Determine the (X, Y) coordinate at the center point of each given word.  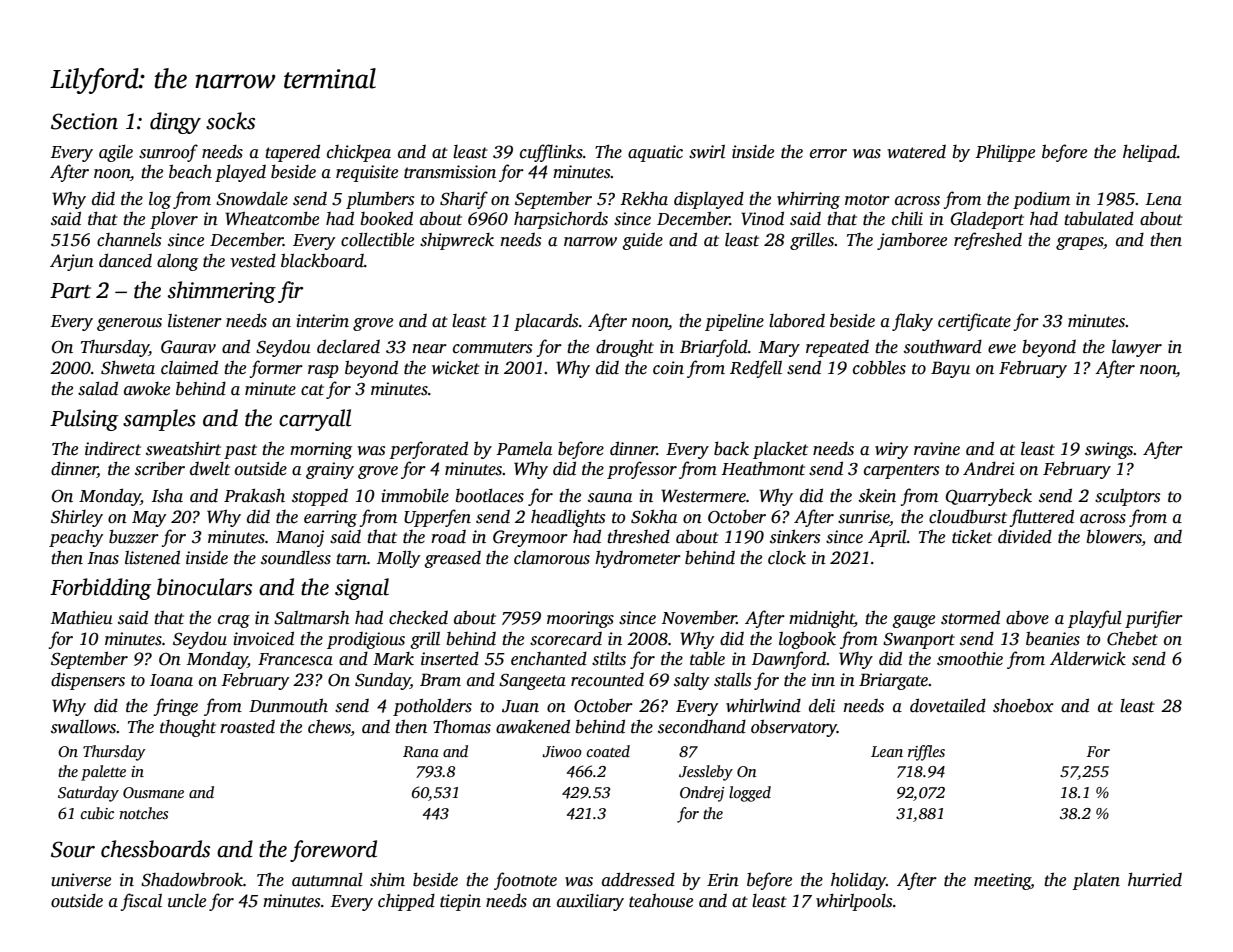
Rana (421, 751)
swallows (84, 727)
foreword (333, 851)
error (828, 154)
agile (116, 153)
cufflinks (551, 153)
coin (668, 368)
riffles (926, 753)
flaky (912, 322)
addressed (638, 879)
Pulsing (84, 420)
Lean (887, 751)
